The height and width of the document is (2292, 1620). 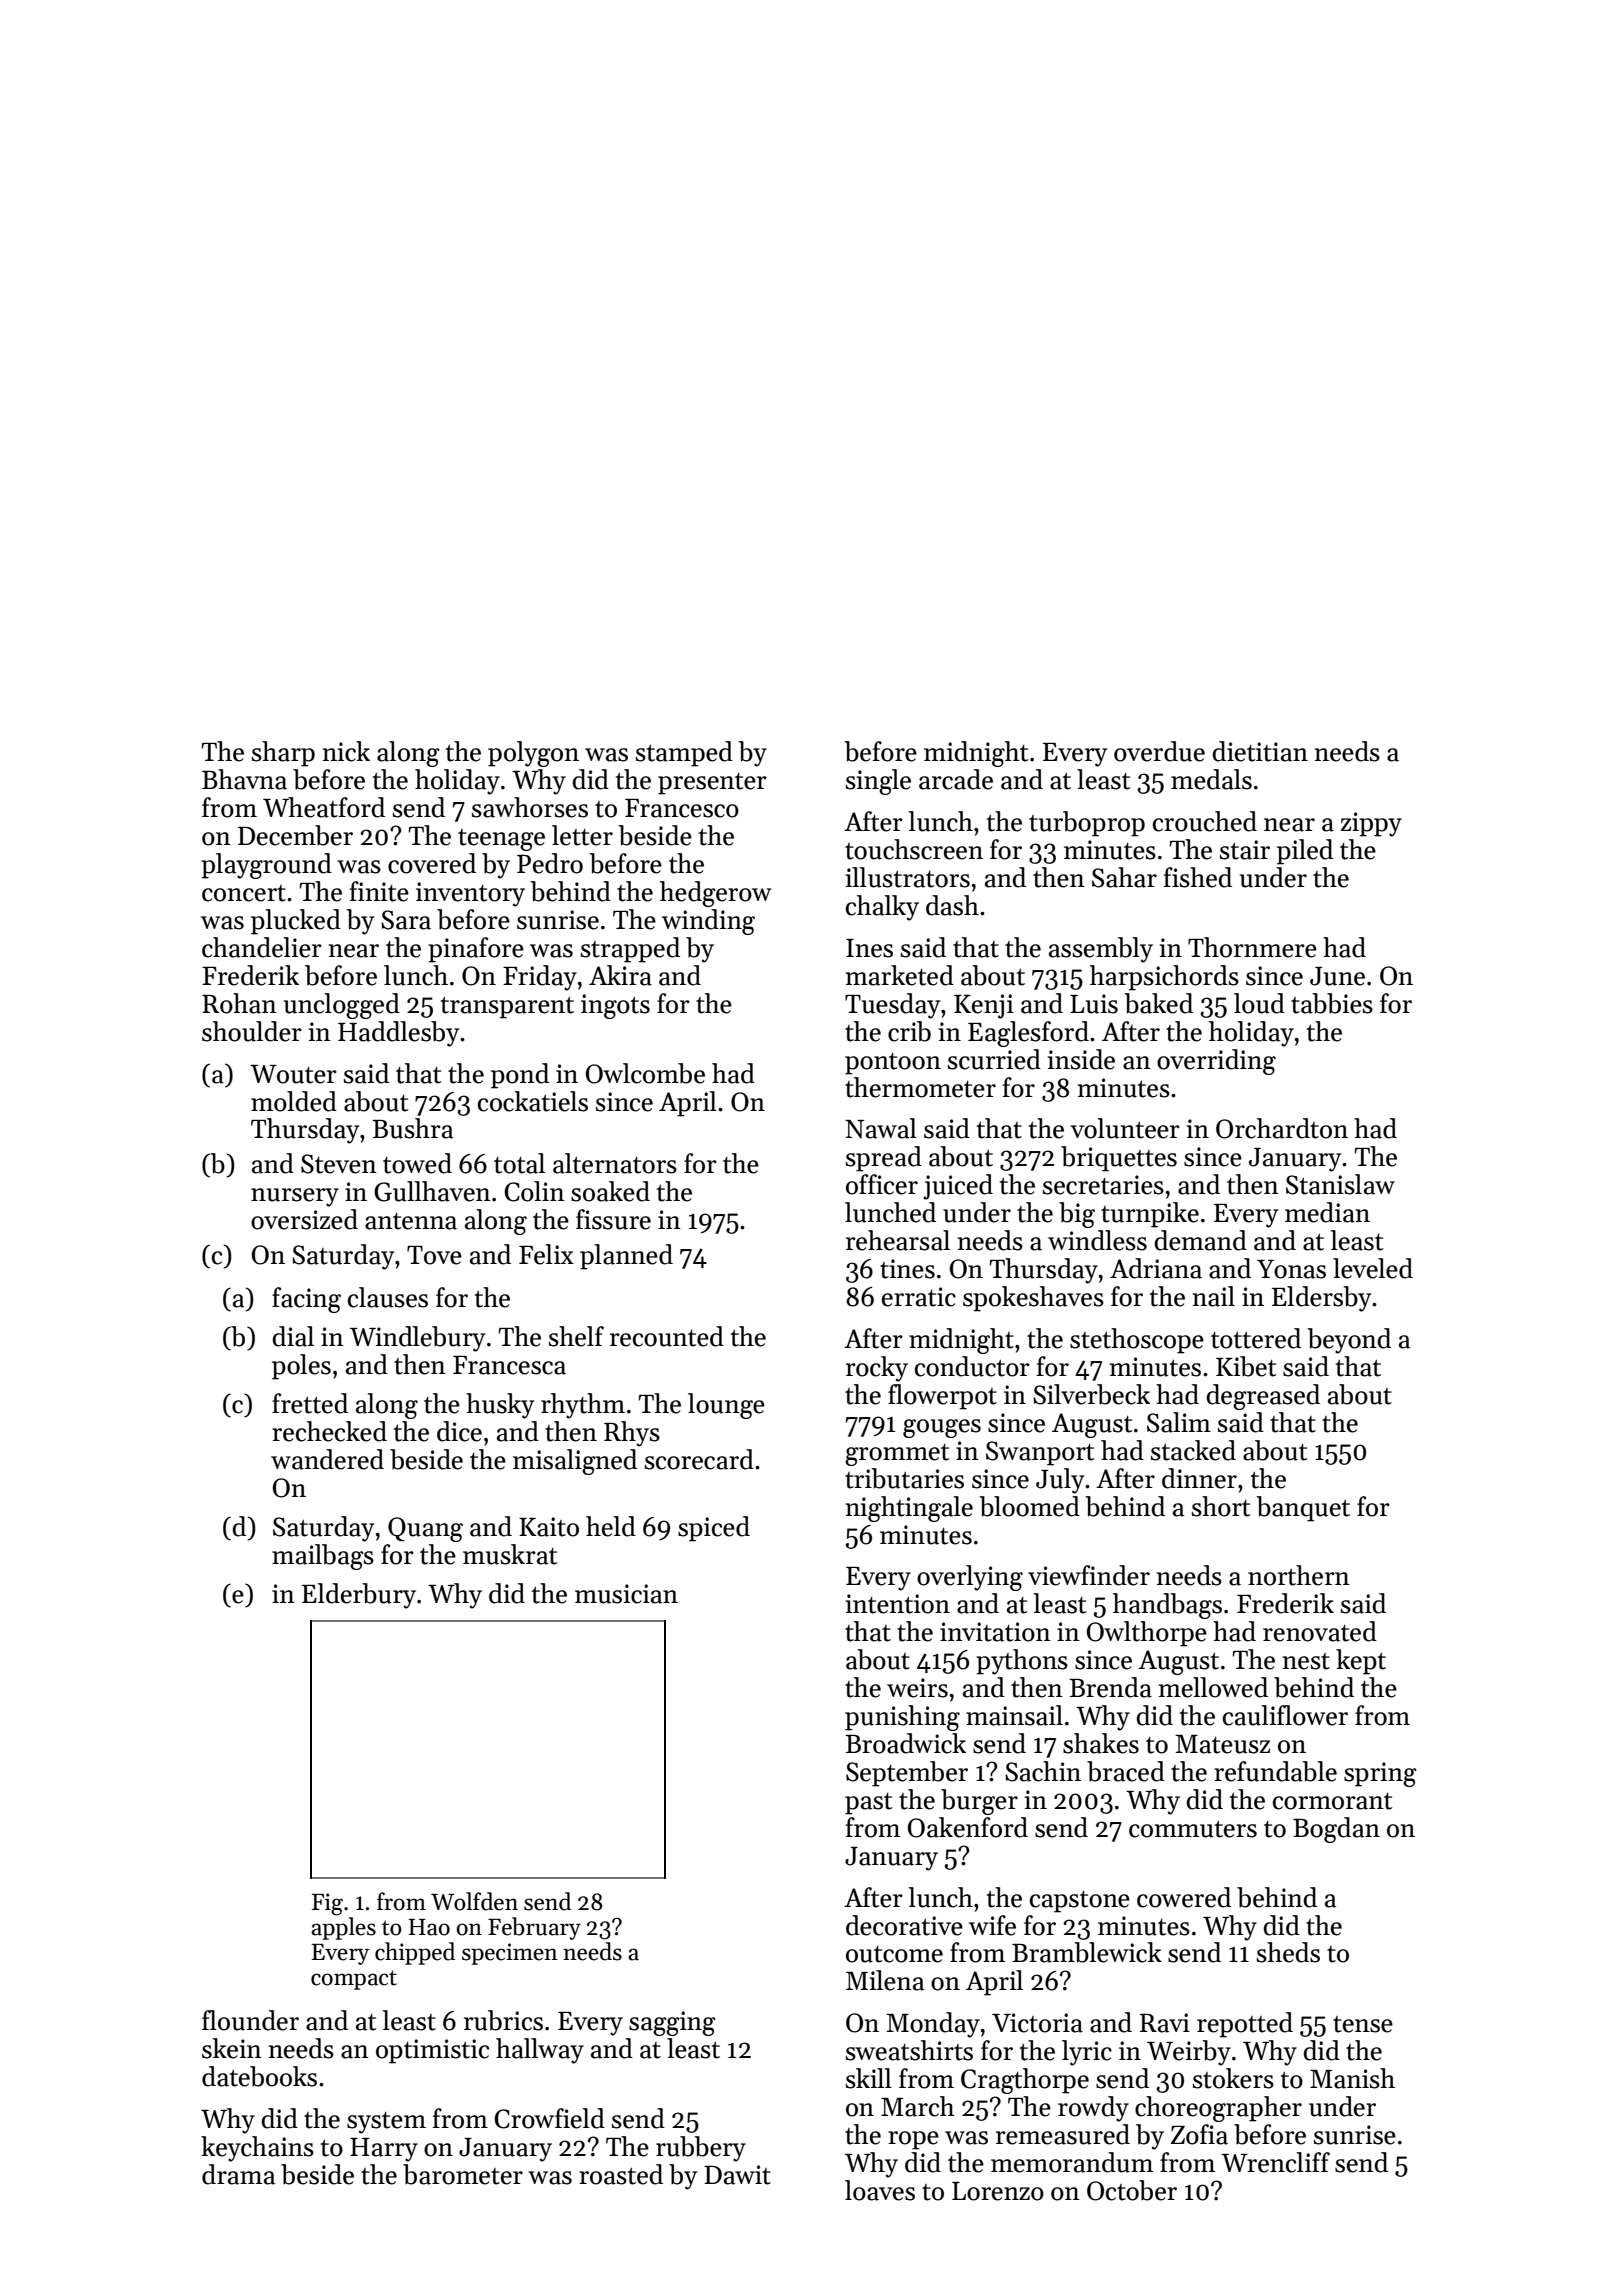 I want to click on winding, so click(x=708, y=922).
